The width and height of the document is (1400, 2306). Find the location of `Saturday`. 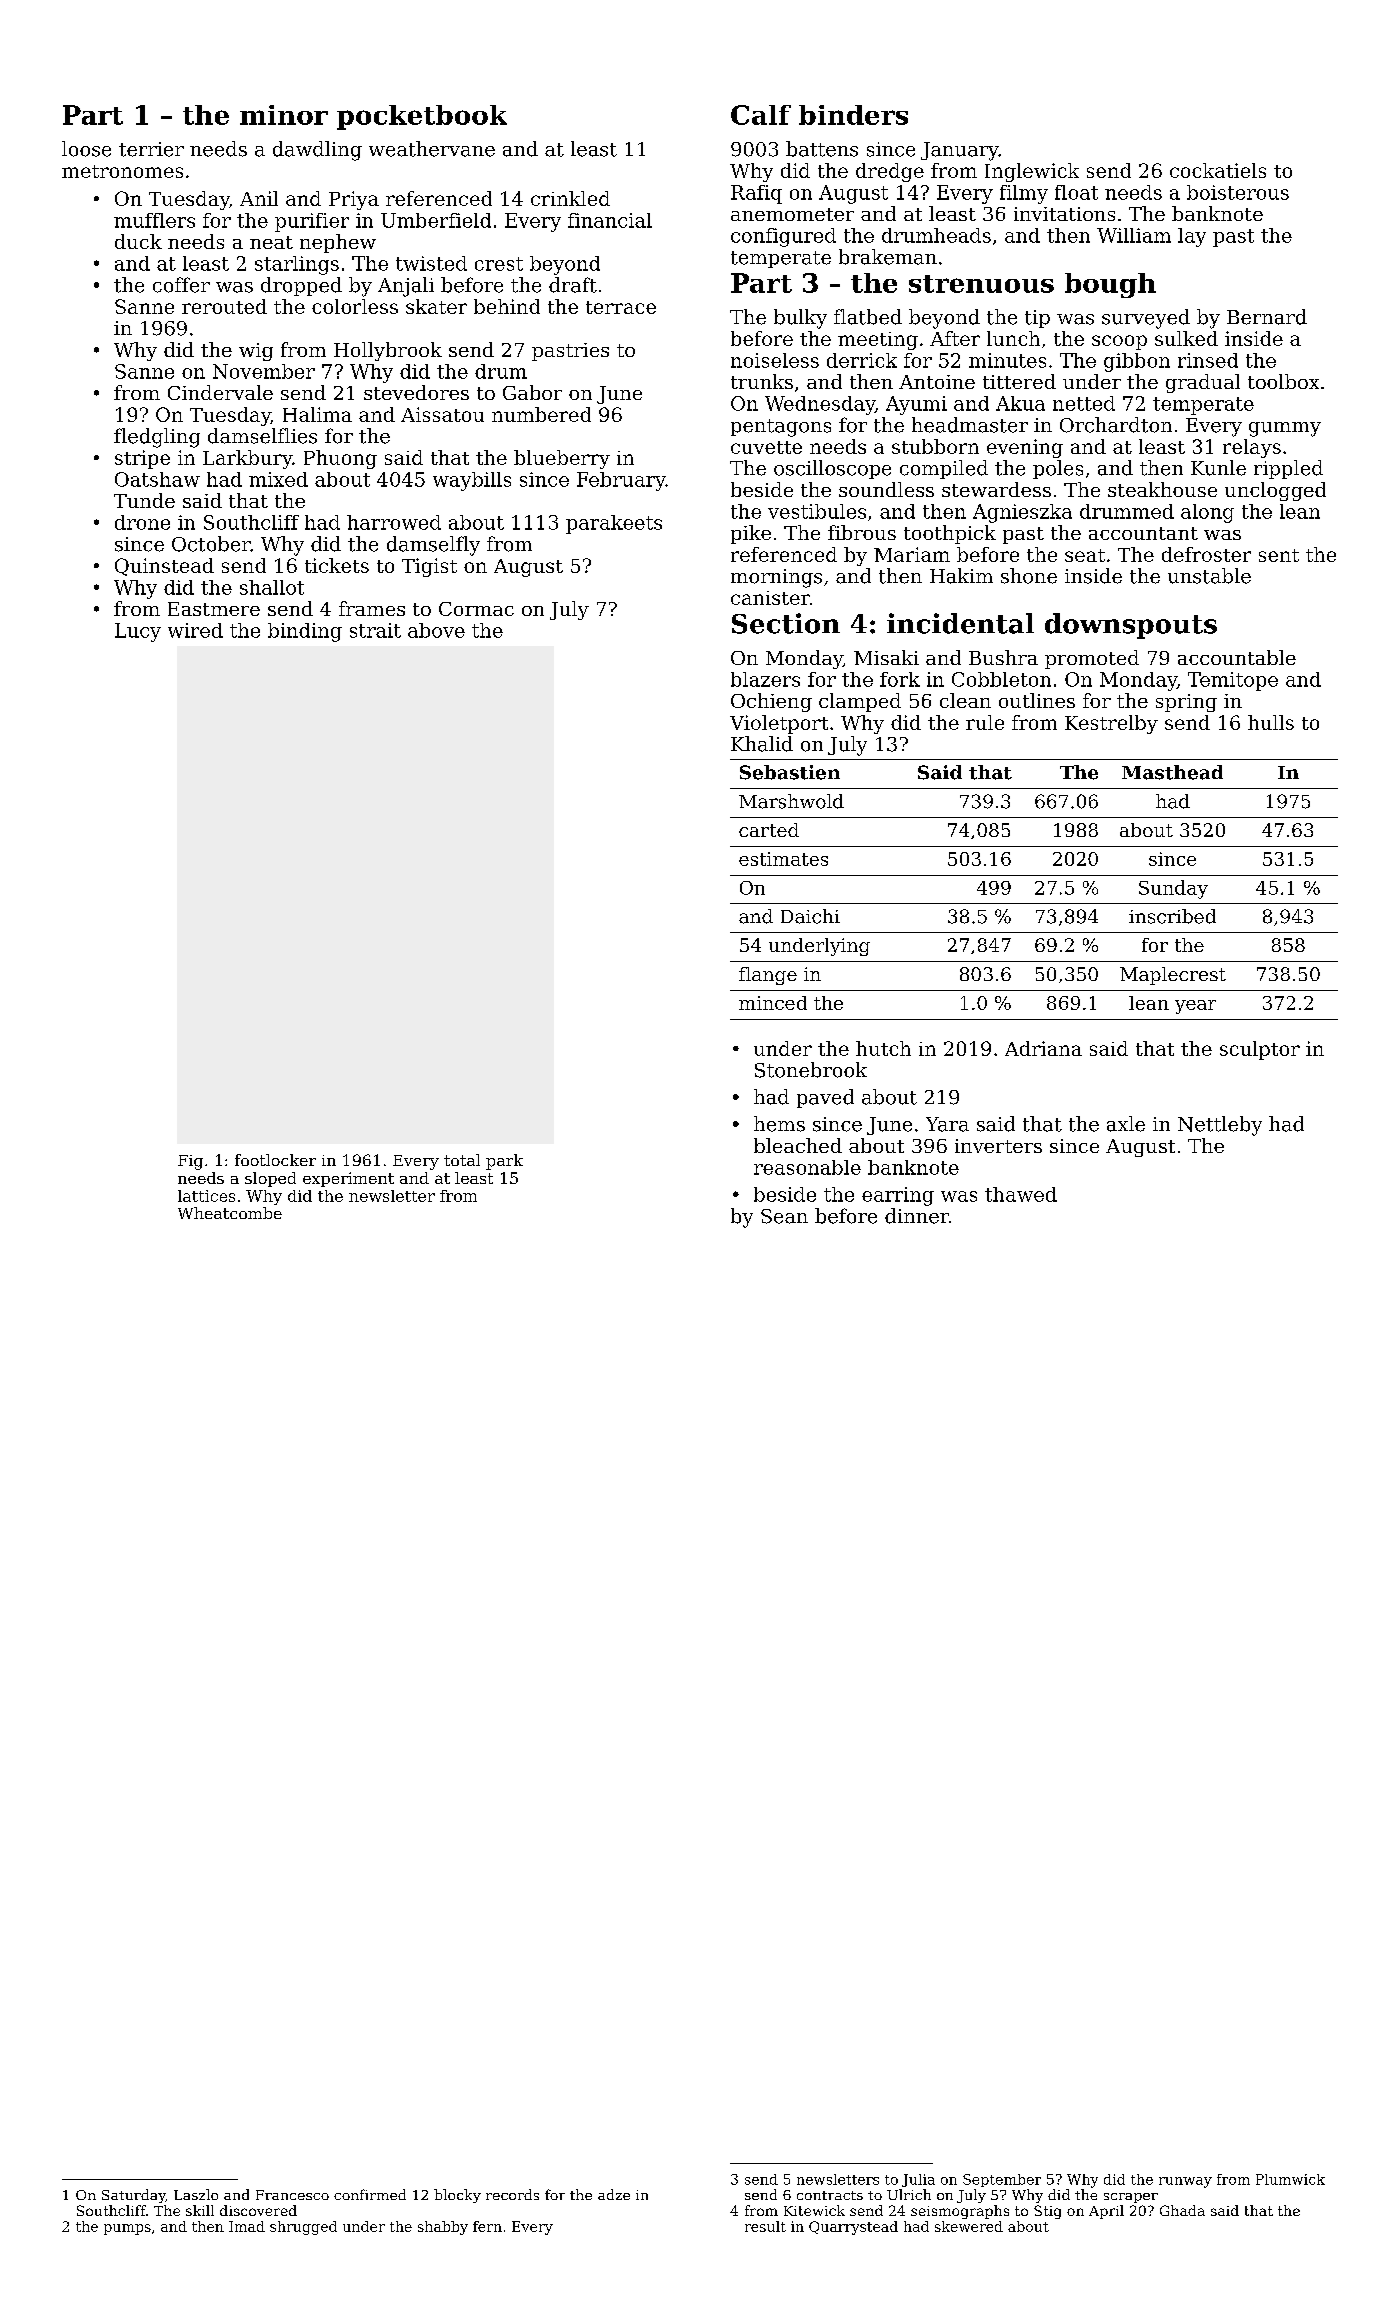

Saturday is located at coordinates (134, 2196).
